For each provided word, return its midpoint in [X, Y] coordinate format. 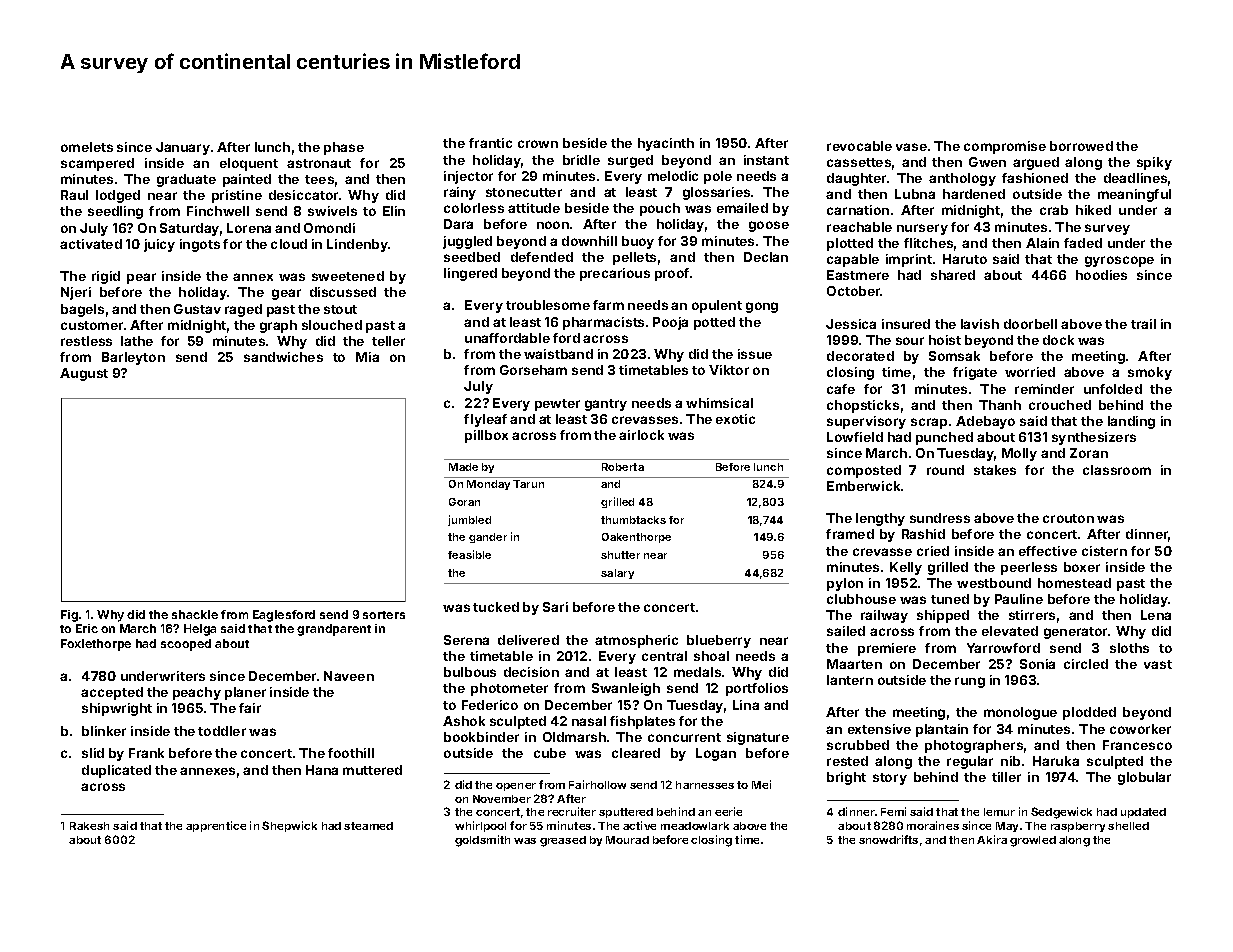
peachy [197, 693]
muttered [372, 770]
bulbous [470, 672]
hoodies [1101, 275]
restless [86, 341]
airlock [641, 435]
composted [864, 471]
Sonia [1037, 664]
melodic [673, 176]
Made [463, 467]
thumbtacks [633, 520]
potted [714, 323]
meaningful [1134, 195]
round [945, 470]
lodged [118, 196]
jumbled [469, 520]
